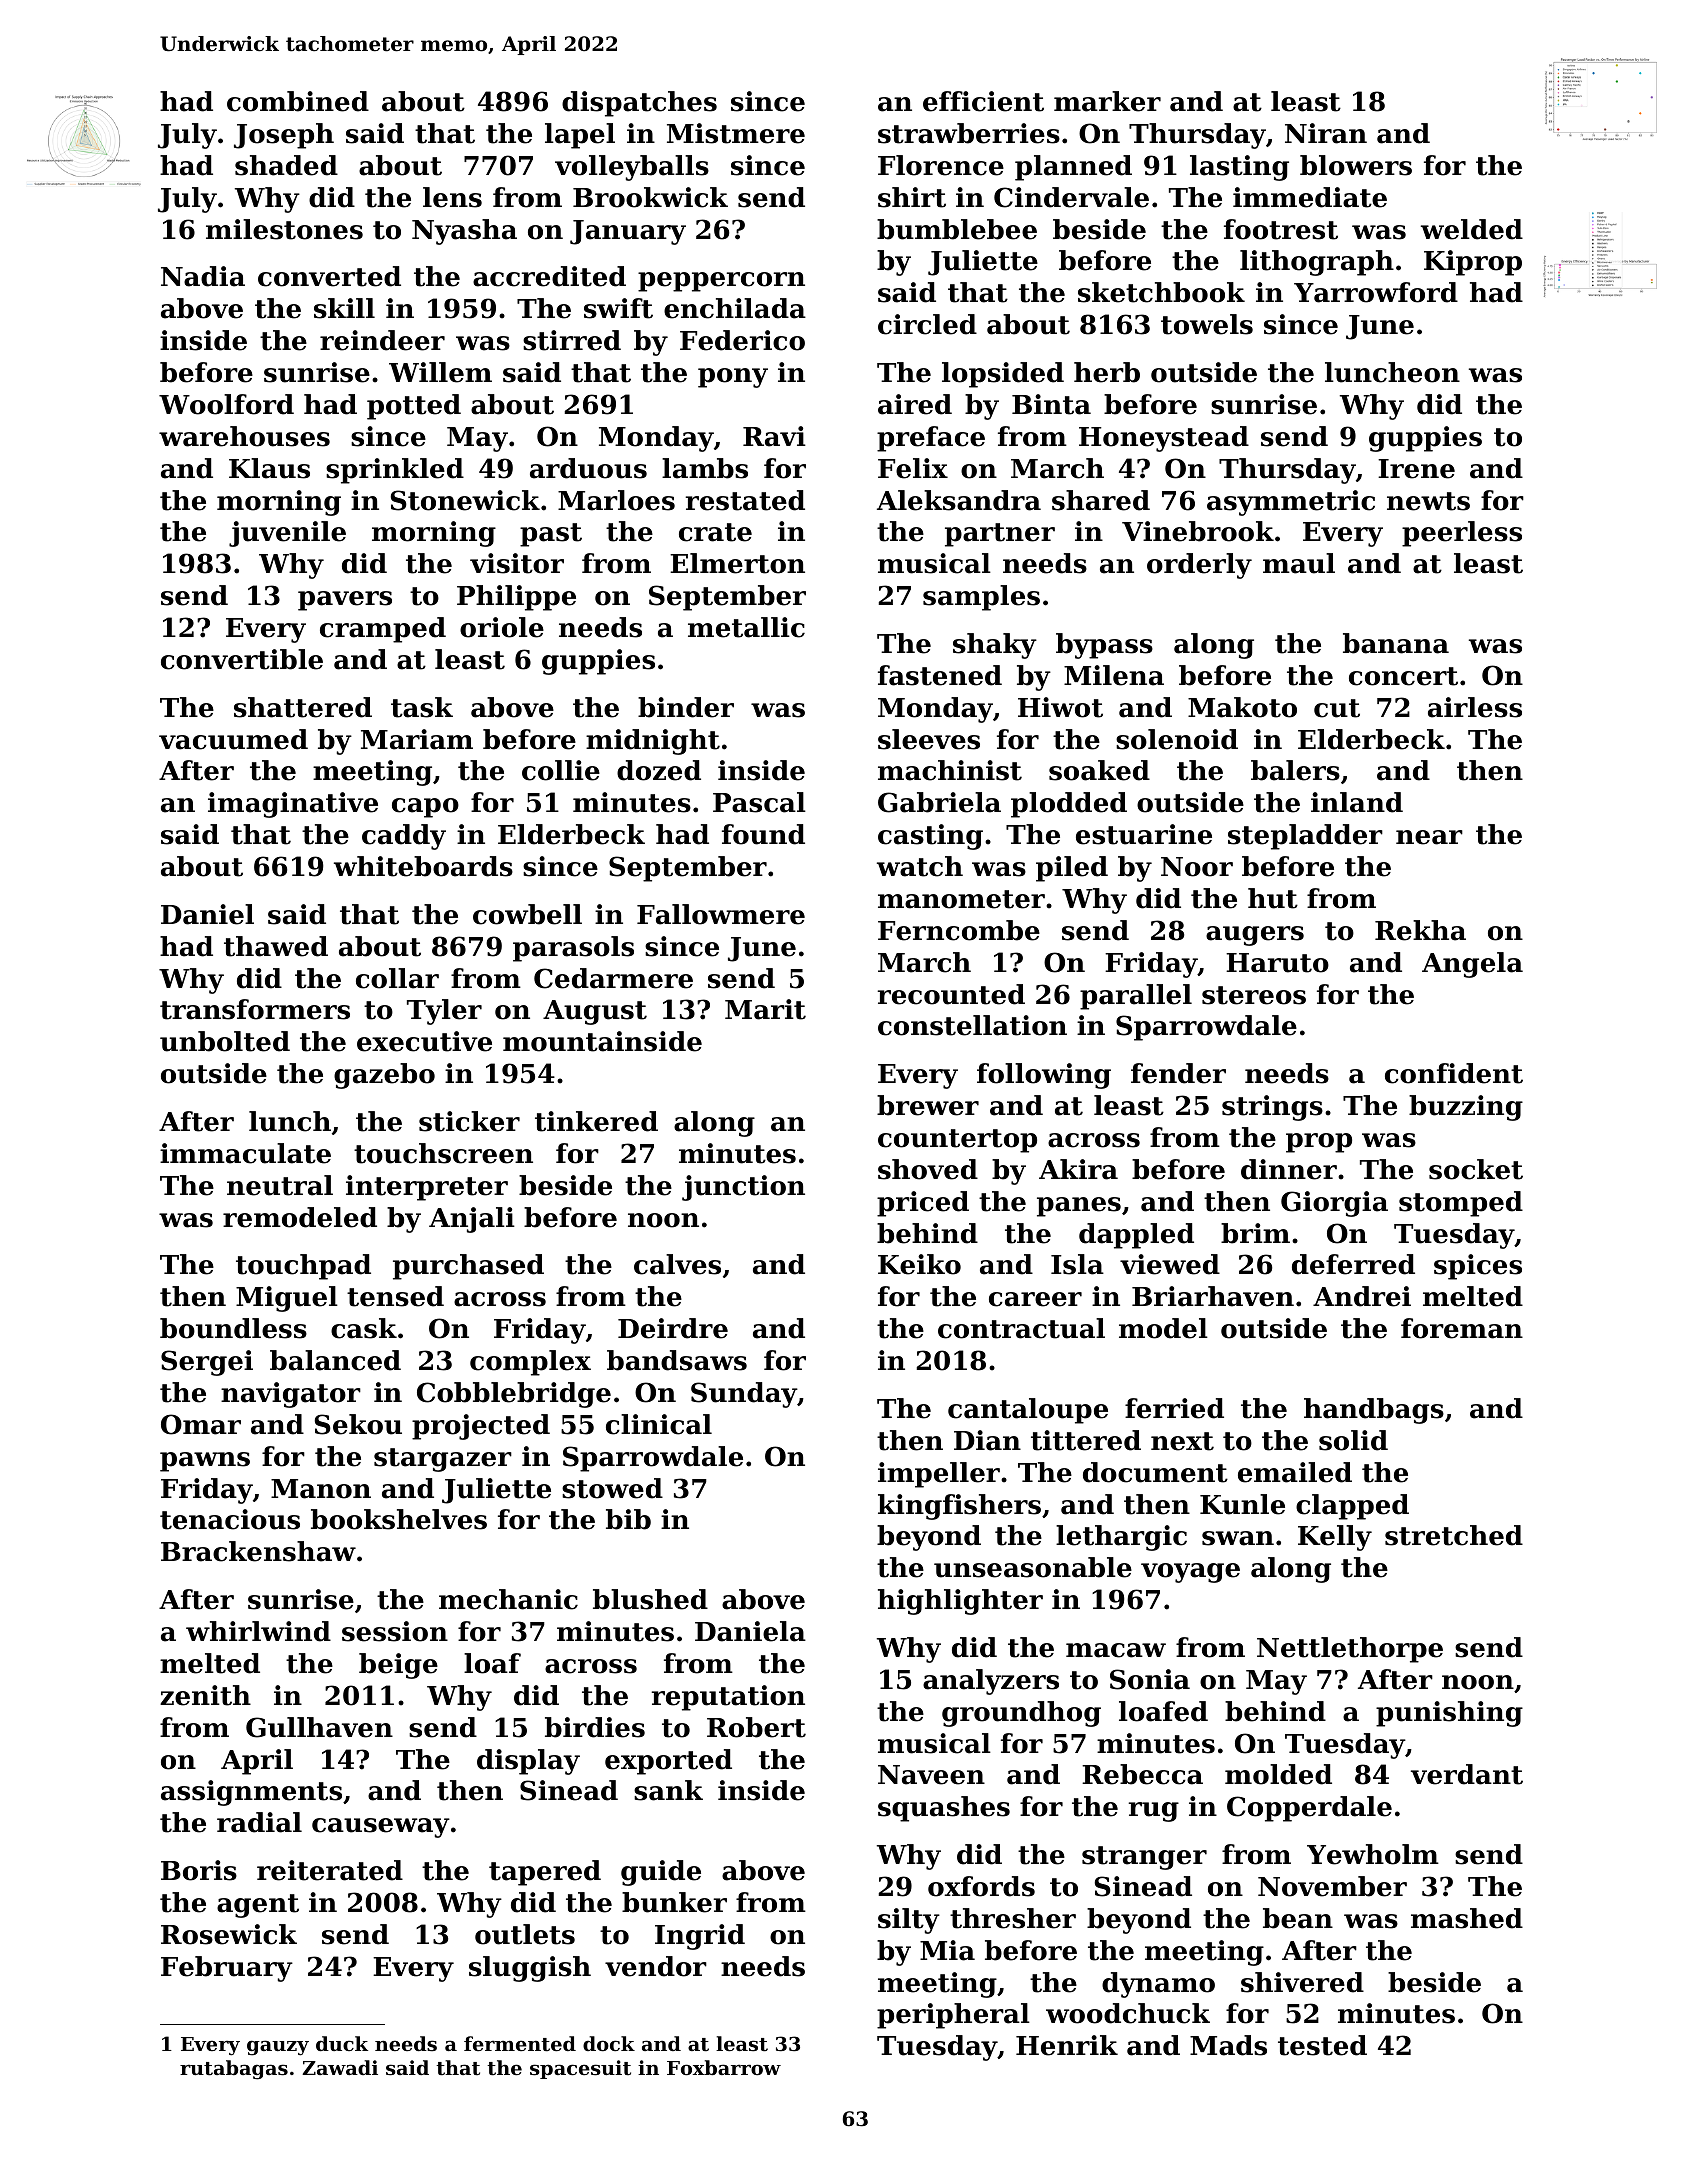  Describe the element at coordinates (397, 978) in the screenshot. I see `collar` at that location.
